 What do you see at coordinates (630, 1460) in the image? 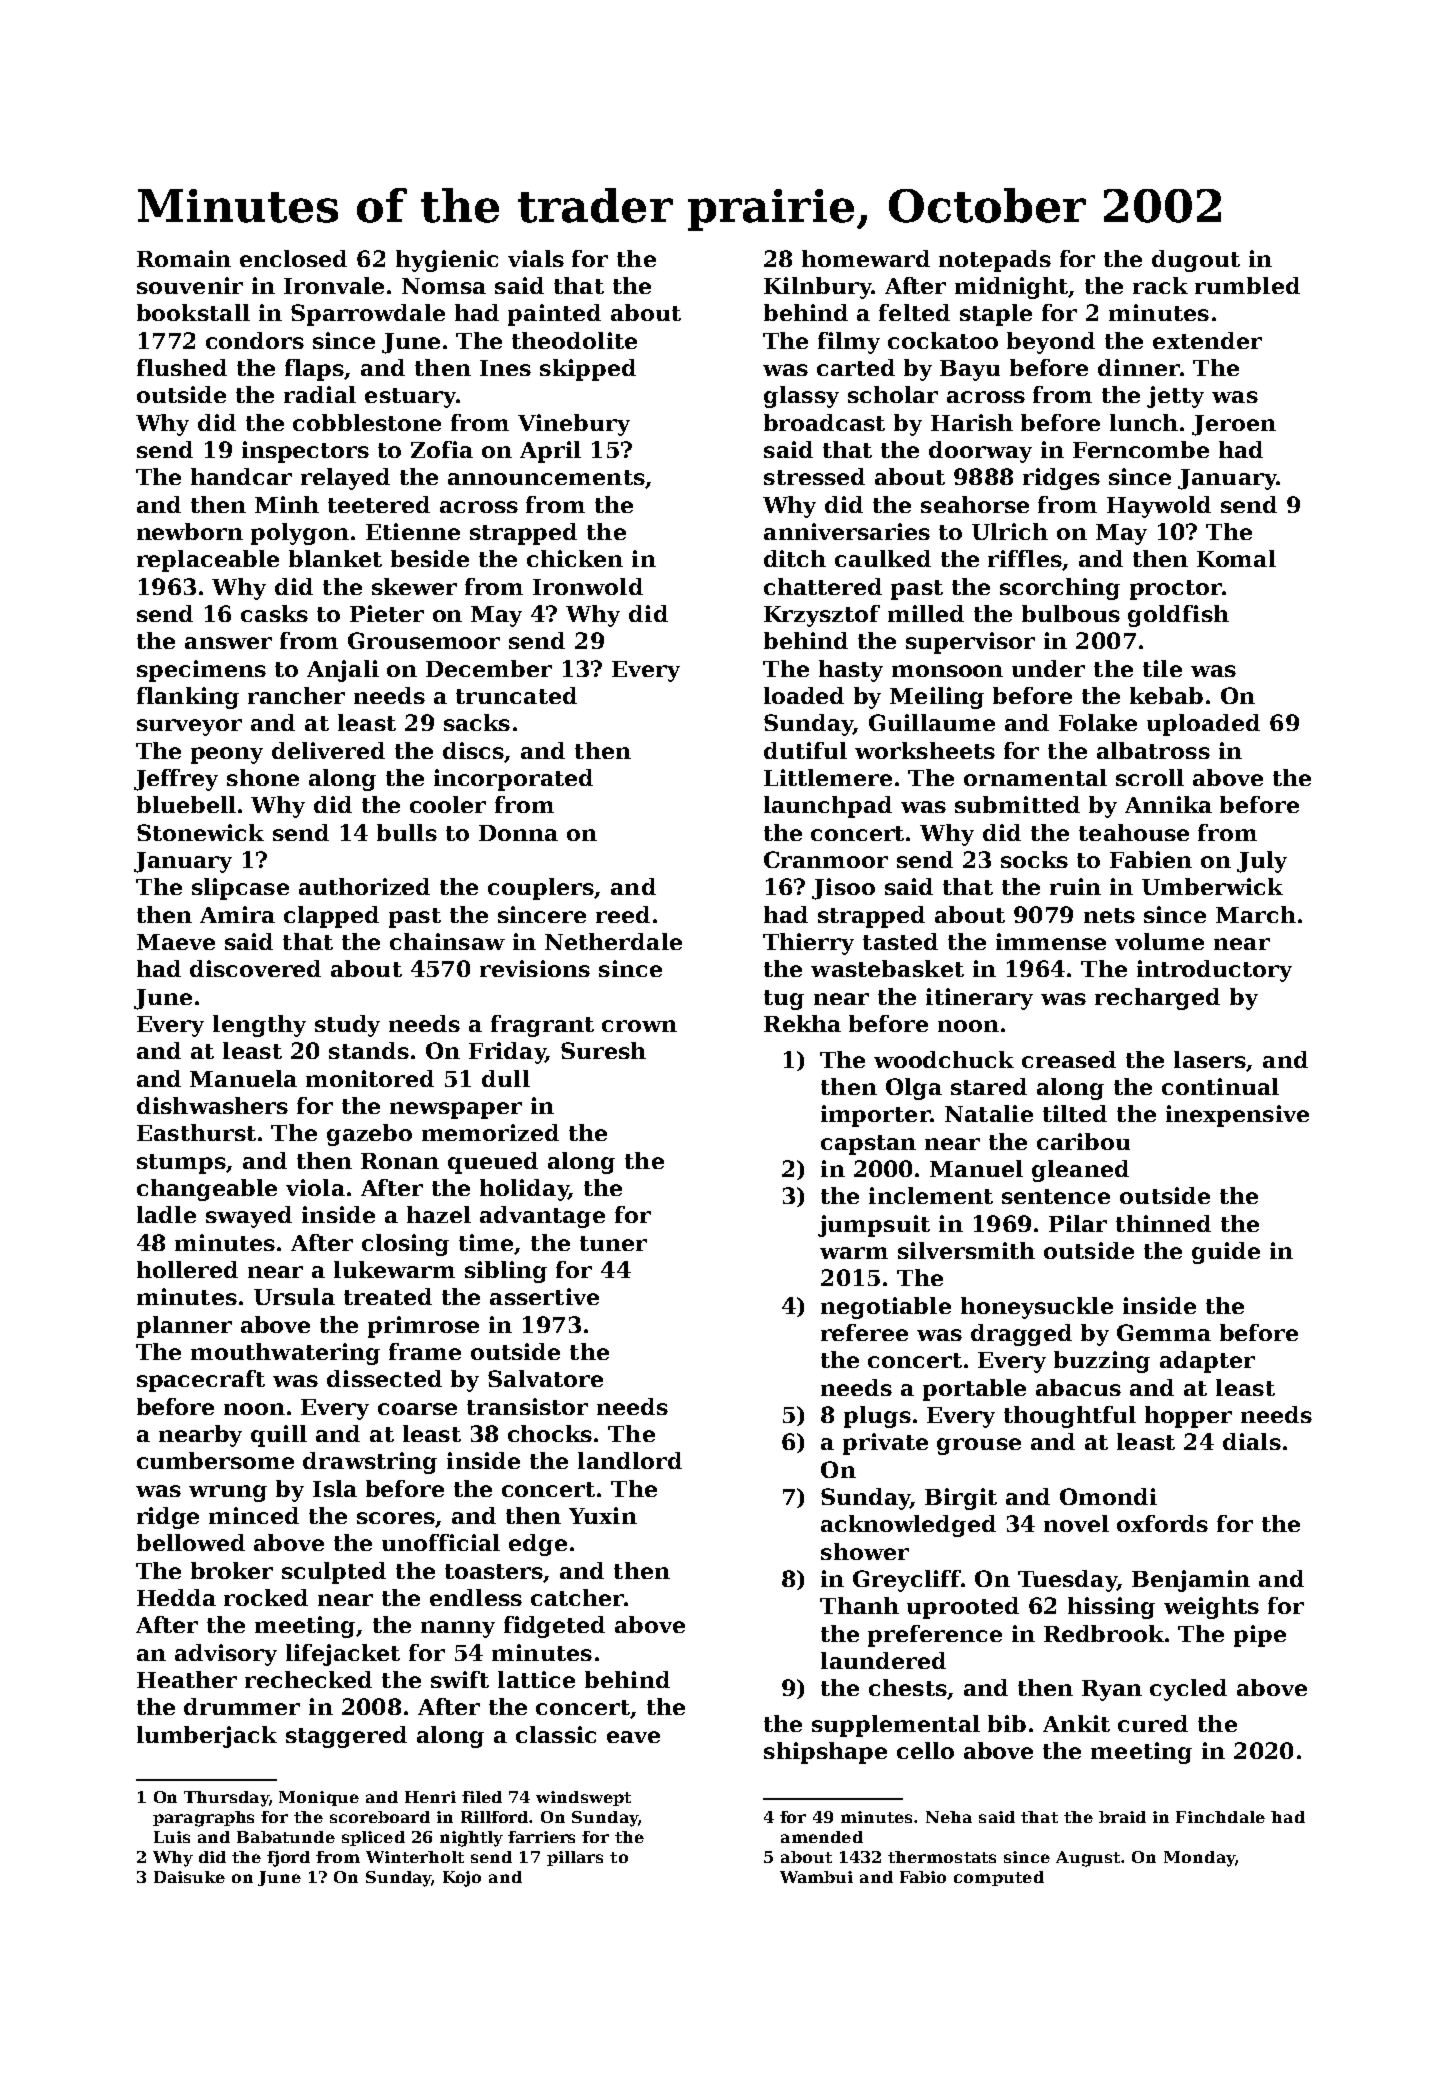
I see `landlord` at bounding box center [630, 1460].
